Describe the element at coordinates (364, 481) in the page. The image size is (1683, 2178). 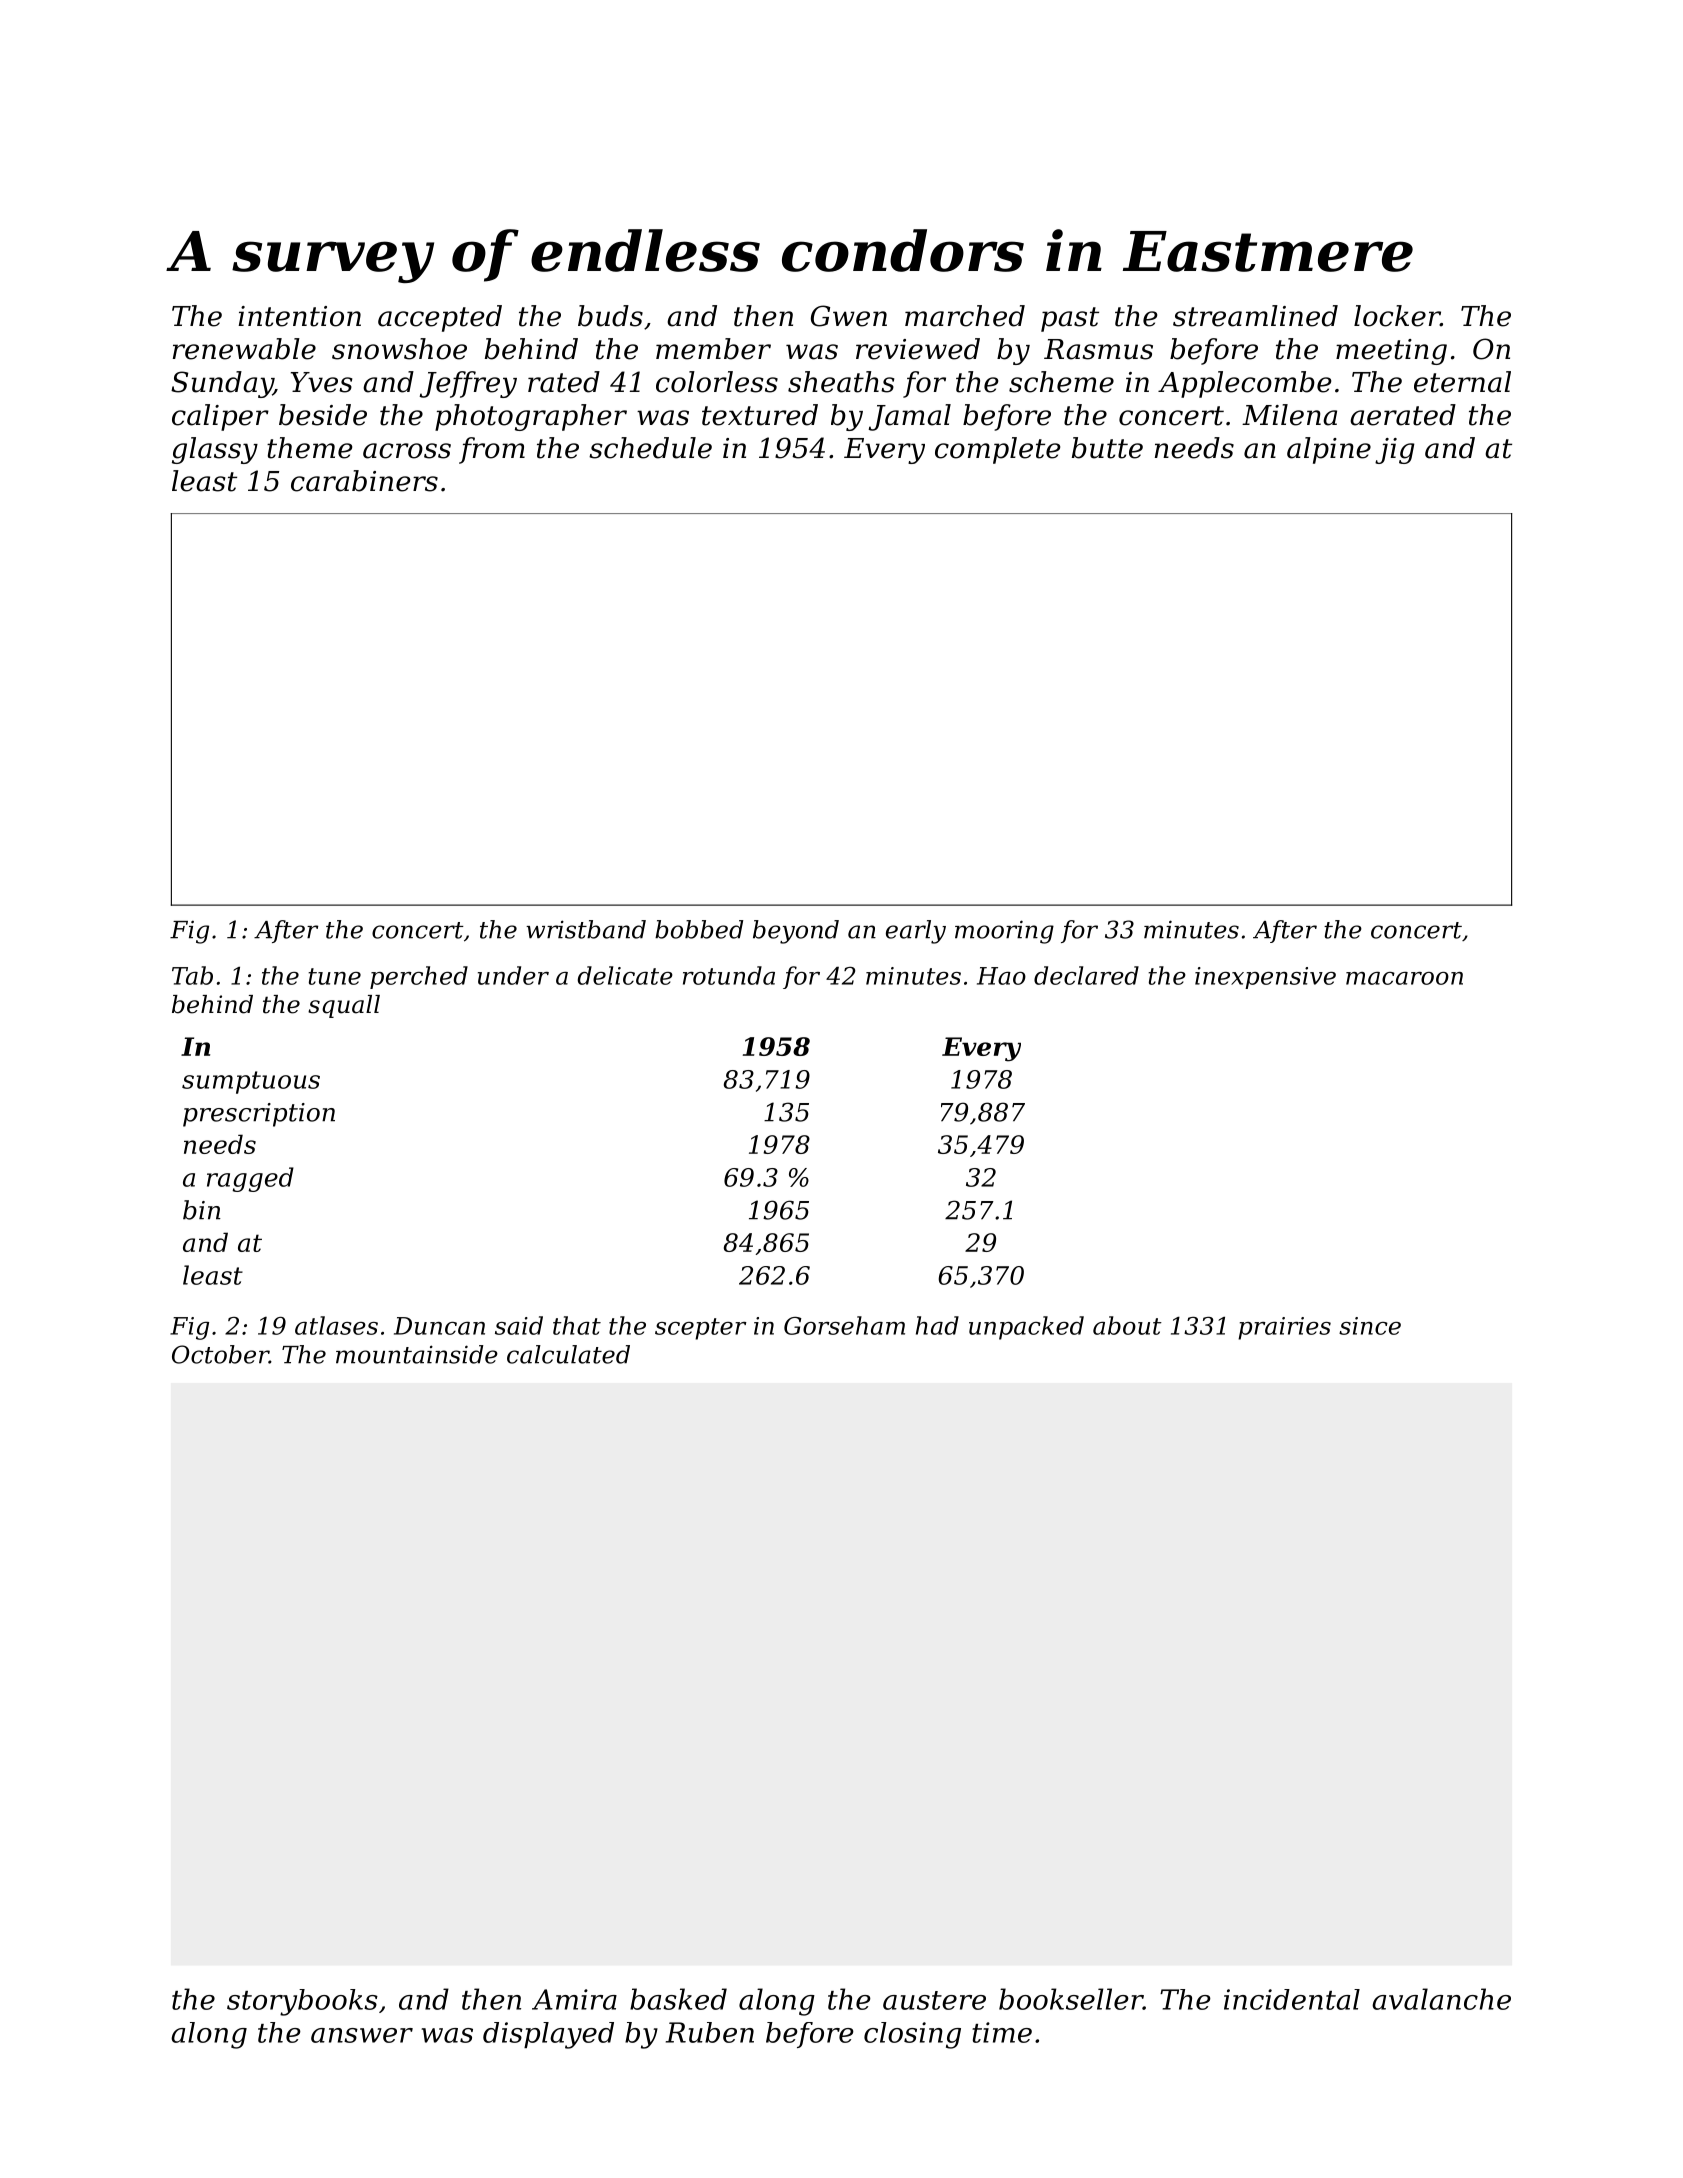
I see `carabiners` at that location.
